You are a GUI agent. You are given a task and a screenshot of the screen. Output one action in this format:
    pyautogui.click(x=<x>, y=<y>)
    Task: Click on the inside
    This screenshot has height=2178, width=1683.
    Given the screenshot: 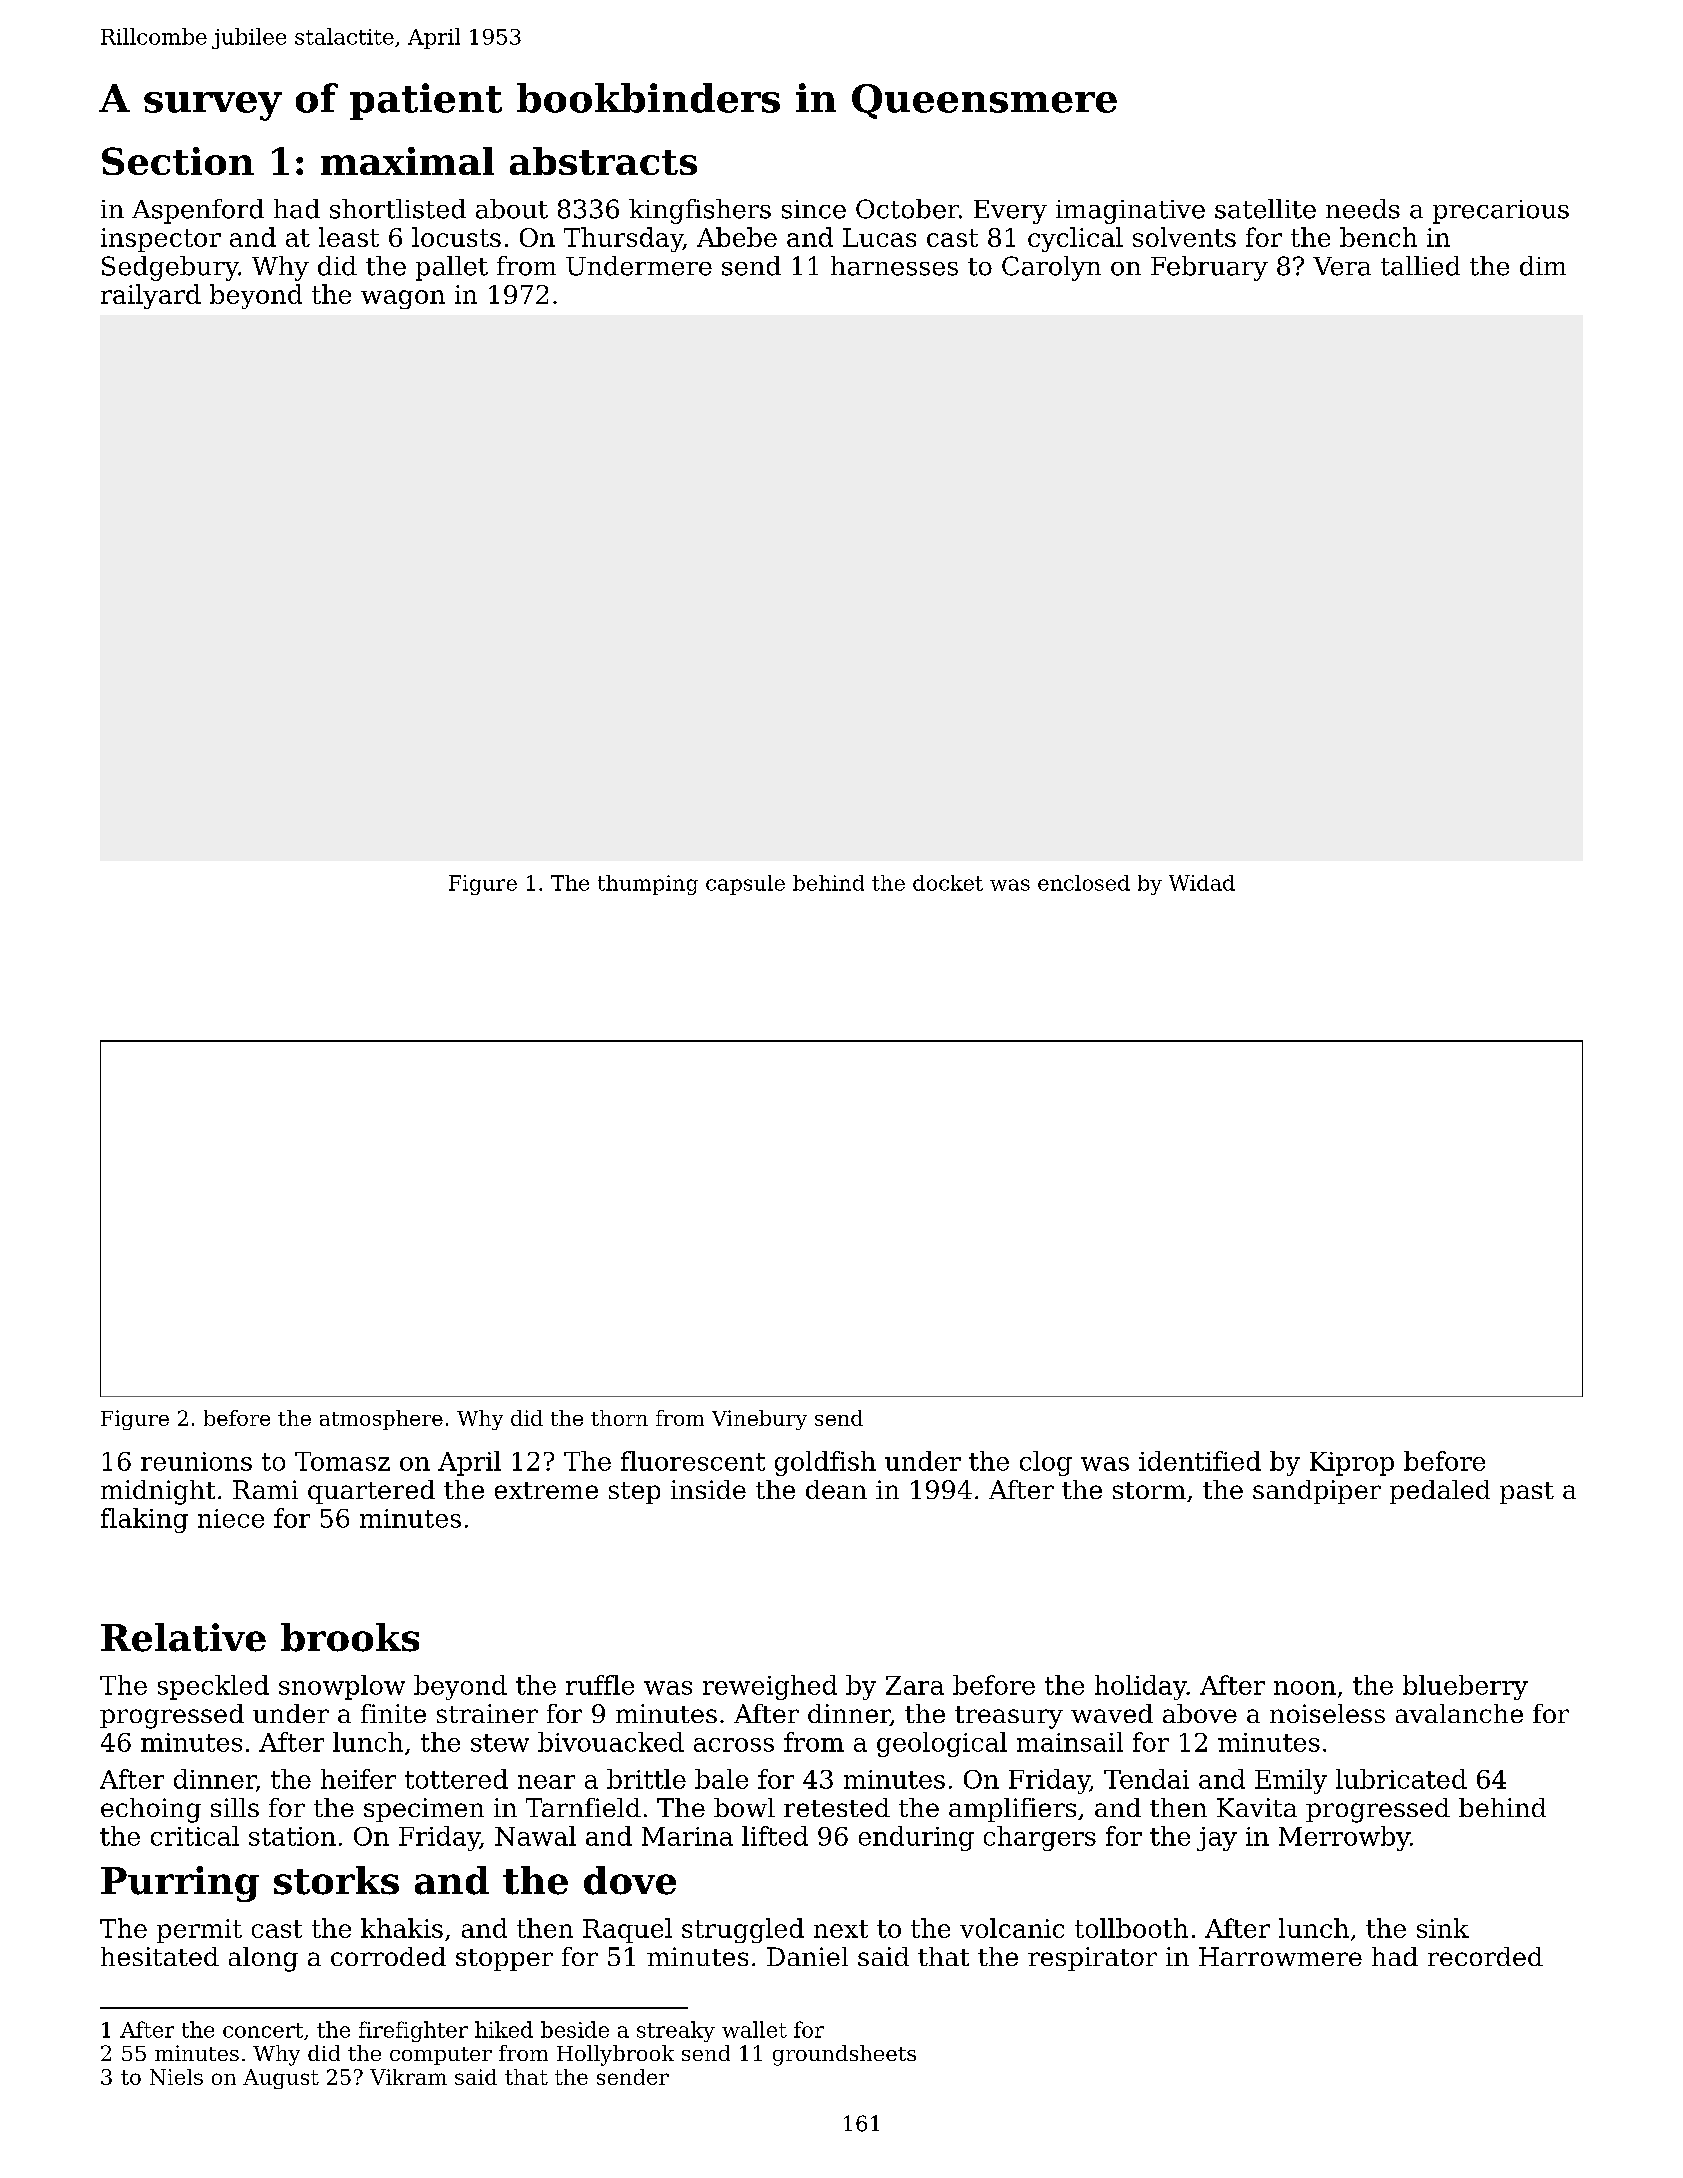 What is the action you would take?
    pyautogui.click(x=708, y=1489)
